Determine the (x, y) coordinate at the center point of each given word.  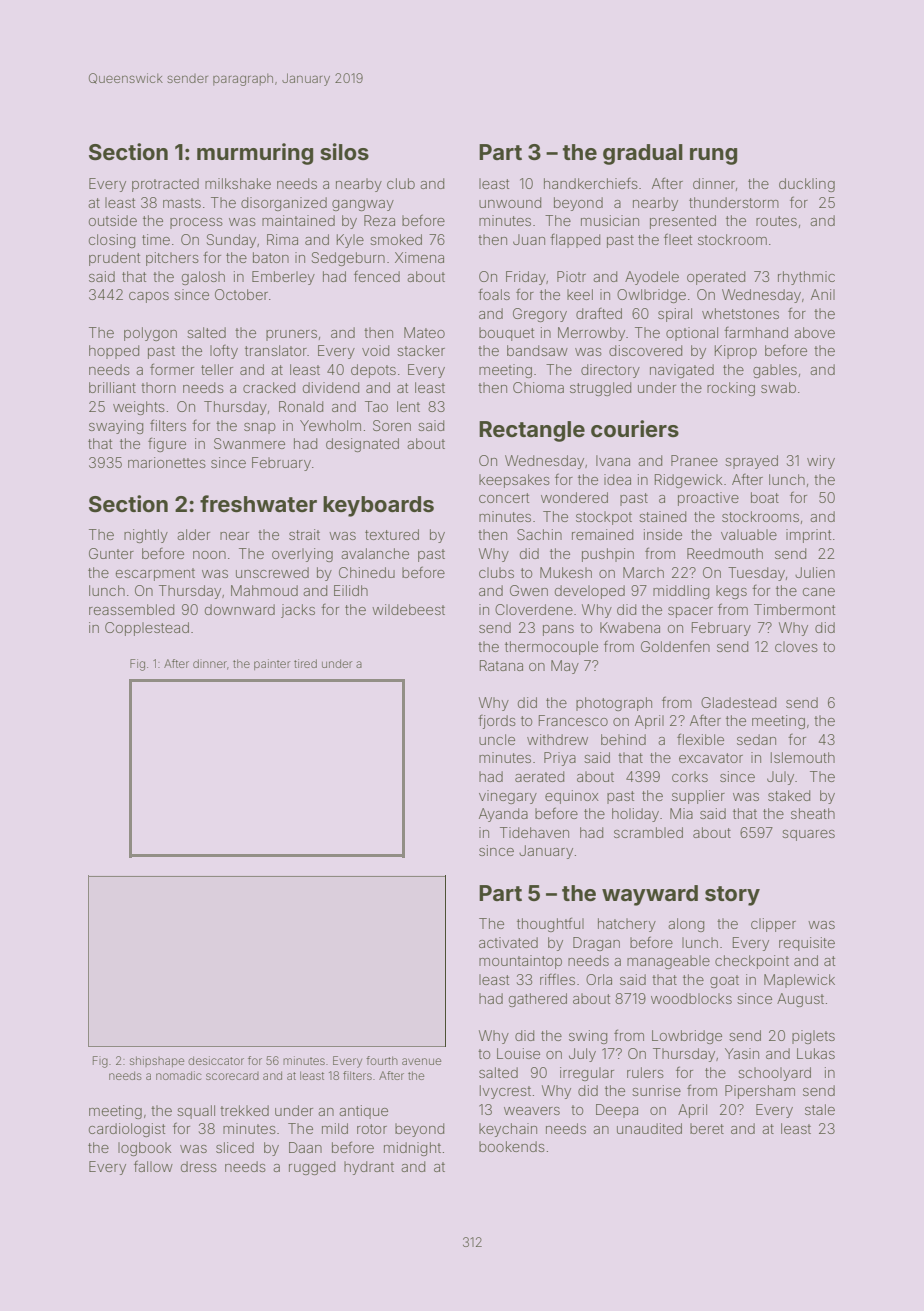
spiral (675, 315)
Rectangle (532, 431)
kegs (731, 592)
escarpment (155, 574)
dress (199, 1166)
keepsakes (514, 481)
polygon (150, 334)
